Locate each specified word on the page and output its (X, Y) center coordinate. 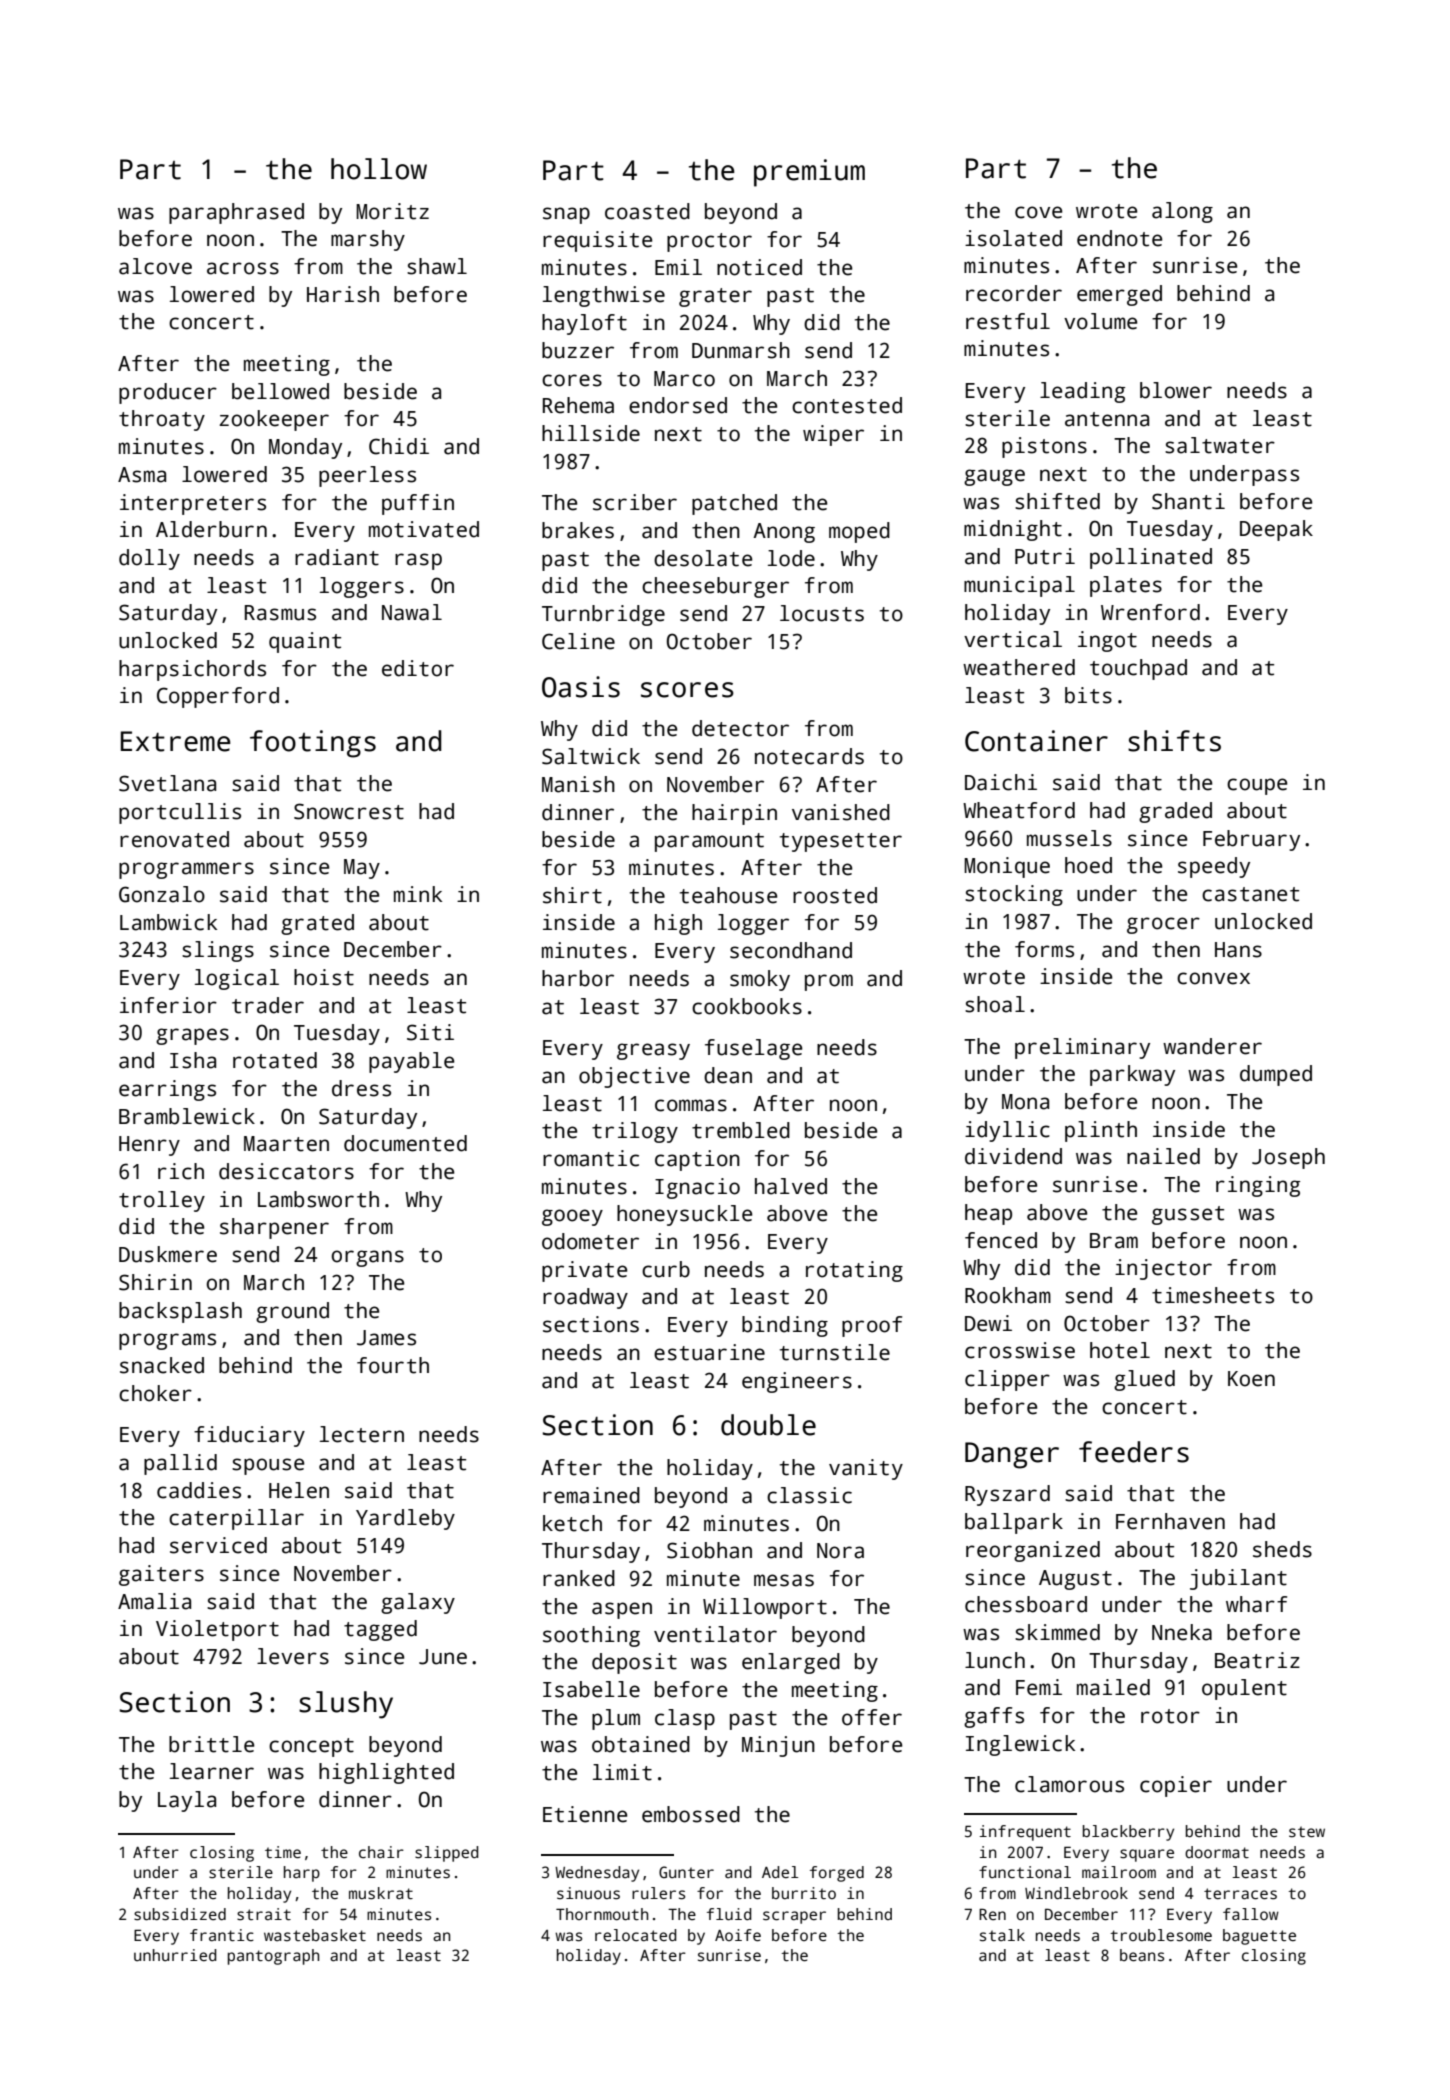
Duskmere (168, 1254)
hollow (379, 169)
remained (591, 1495)
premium (809, 173)
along (1182, 212)
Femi (1039, 1687)
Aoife (738, 1935)
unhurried (175, 1955)
